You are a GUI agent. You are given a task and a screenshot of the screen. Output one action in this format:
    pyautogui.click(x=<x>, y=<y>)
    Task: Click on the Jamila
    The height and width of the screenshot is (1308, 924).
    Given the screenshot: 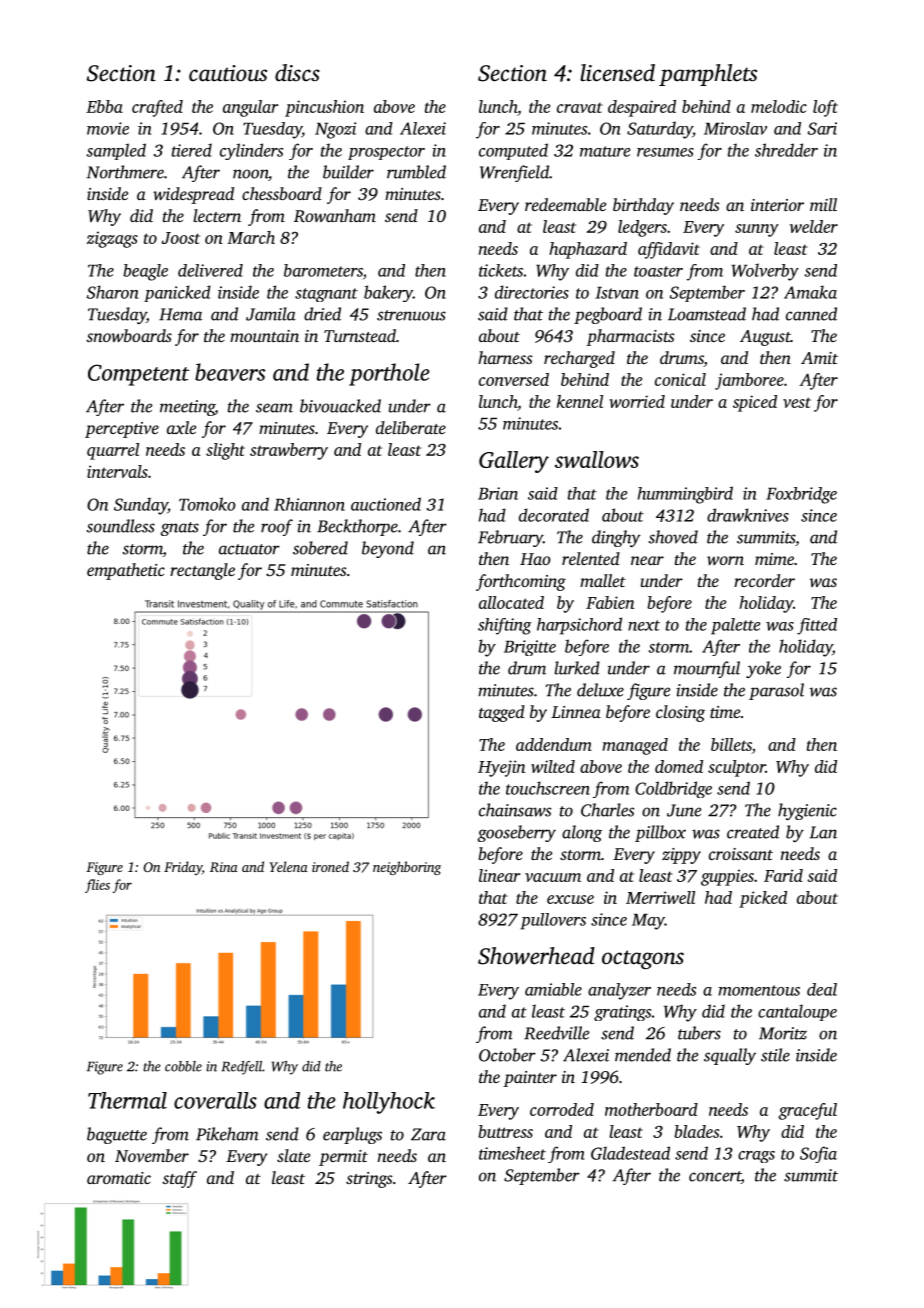 What is the action you would take?
    pyautogui.click(x=271, y=314)
